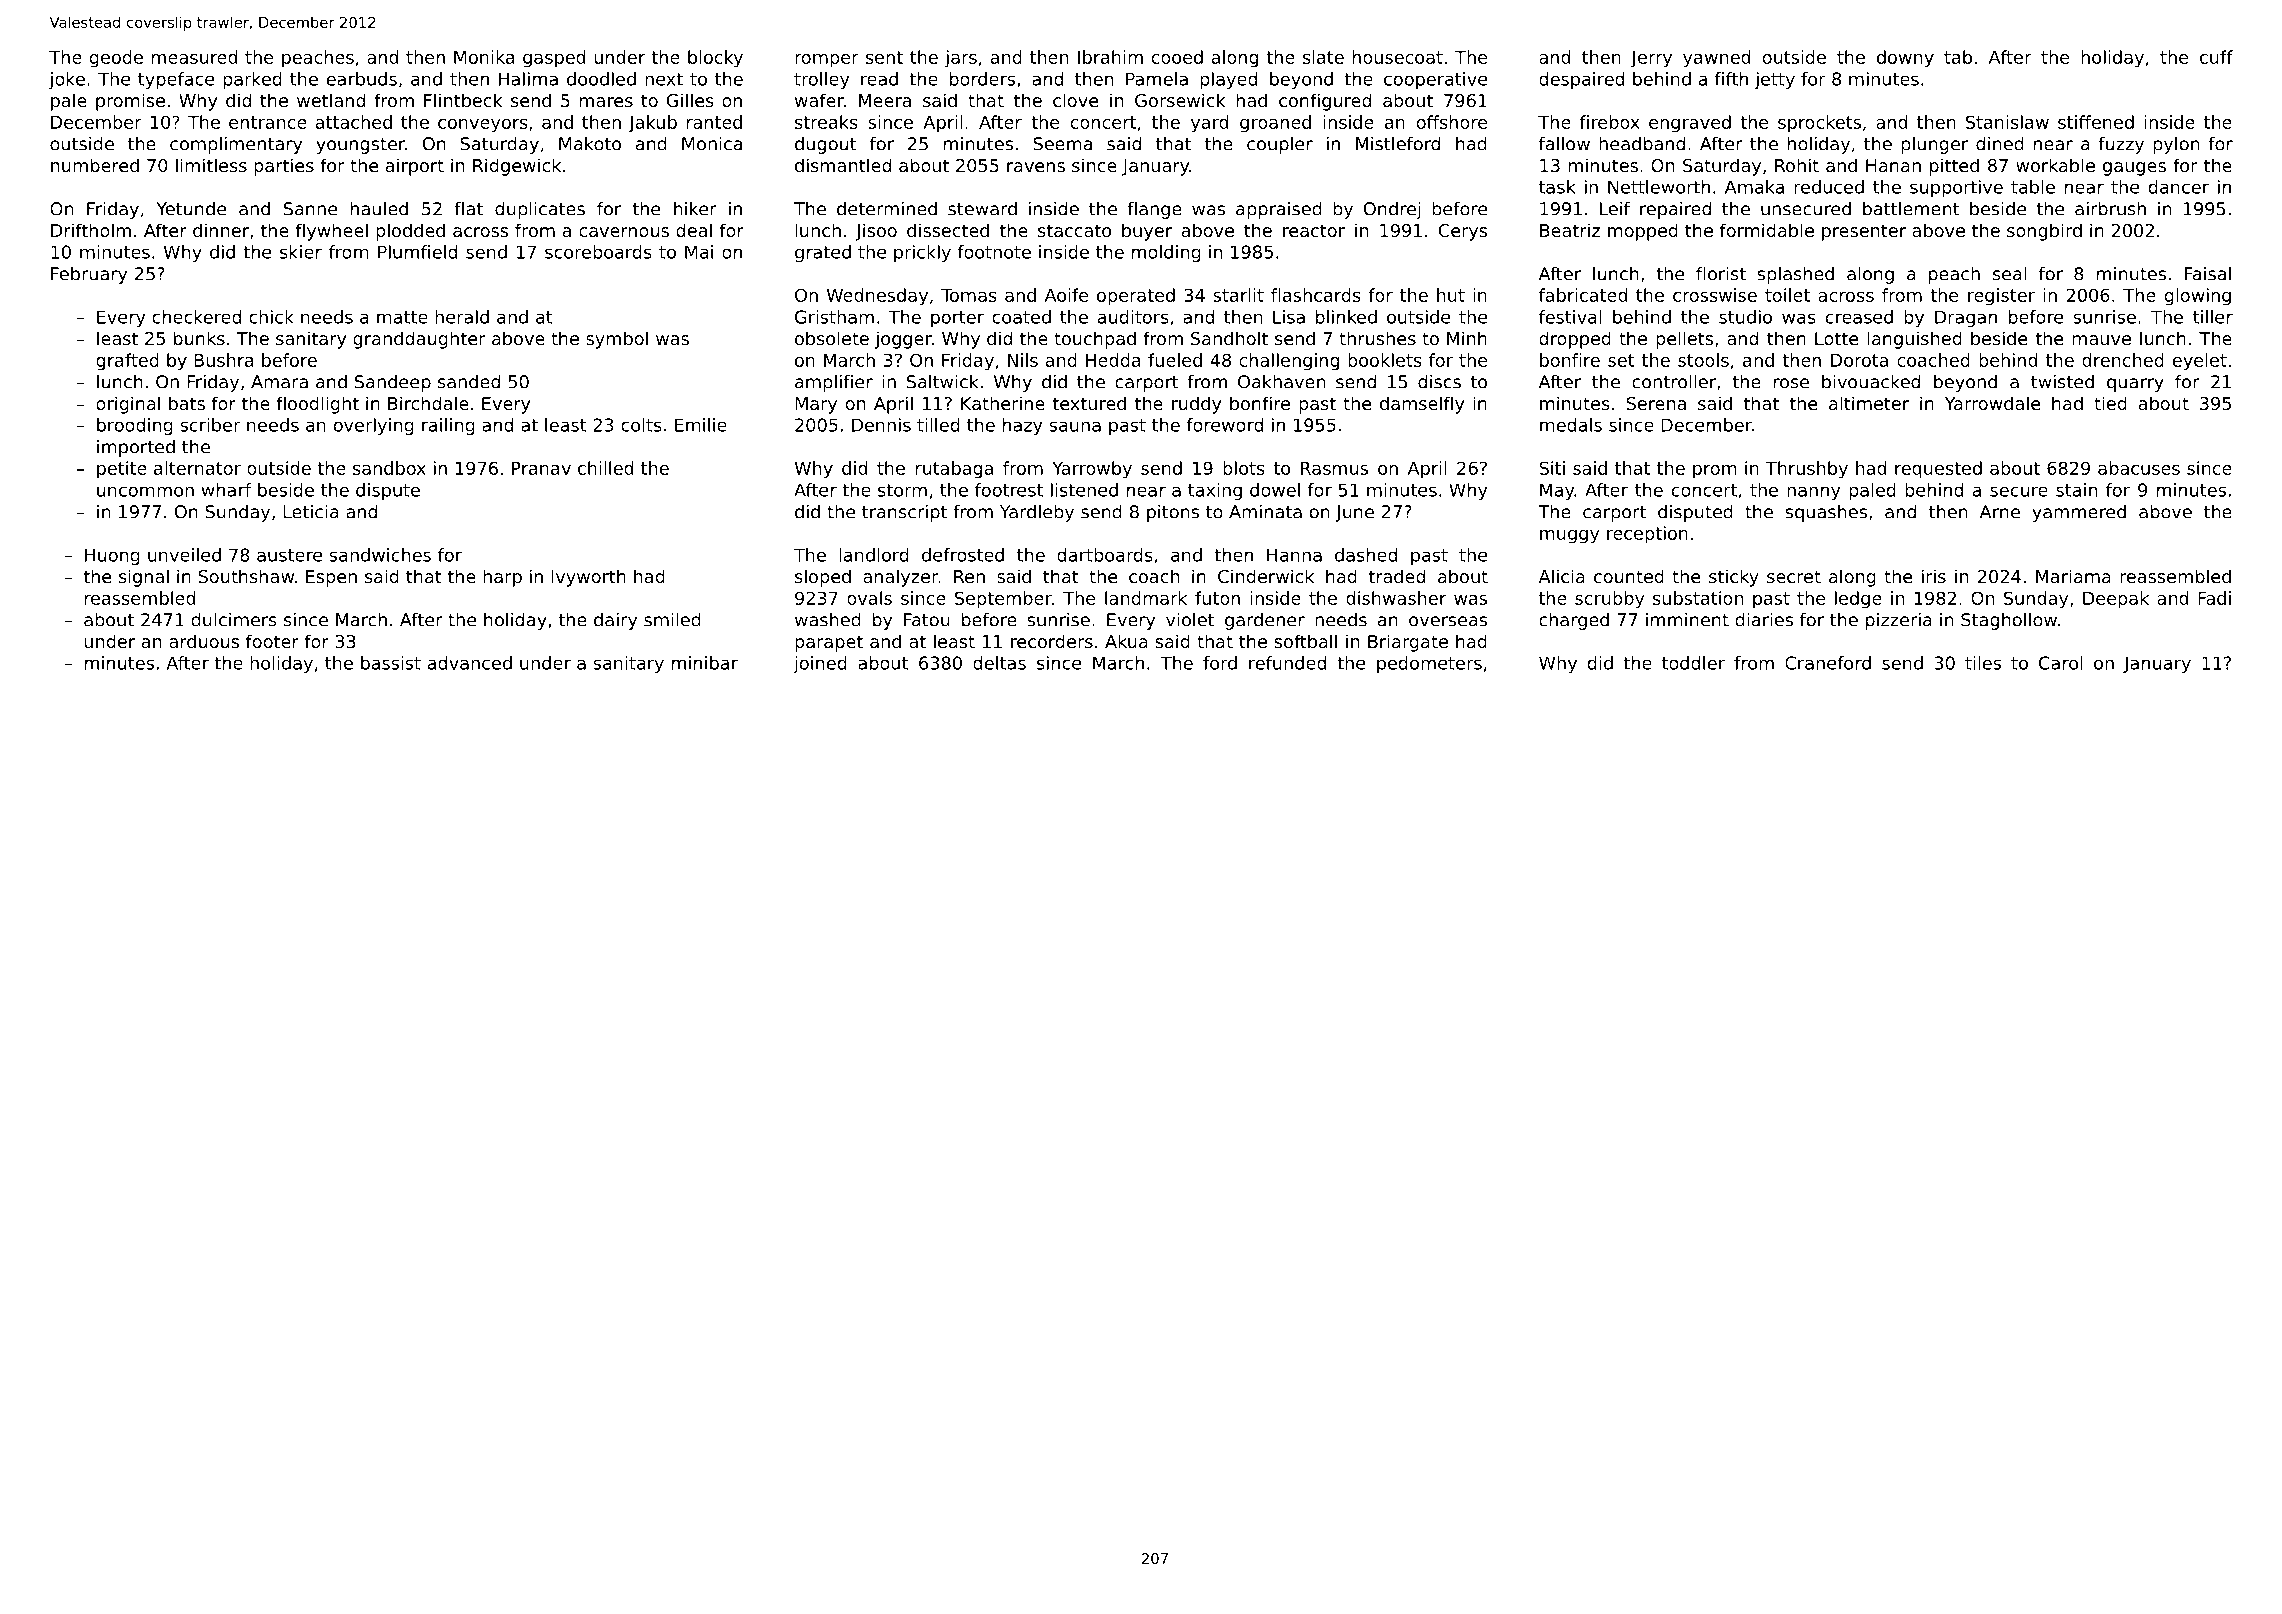 The width and height of the screenshot is (2282, 1614). Describe the element at coordinates (1398, 57) in the screenshot. I see `housecoat` at that location.
